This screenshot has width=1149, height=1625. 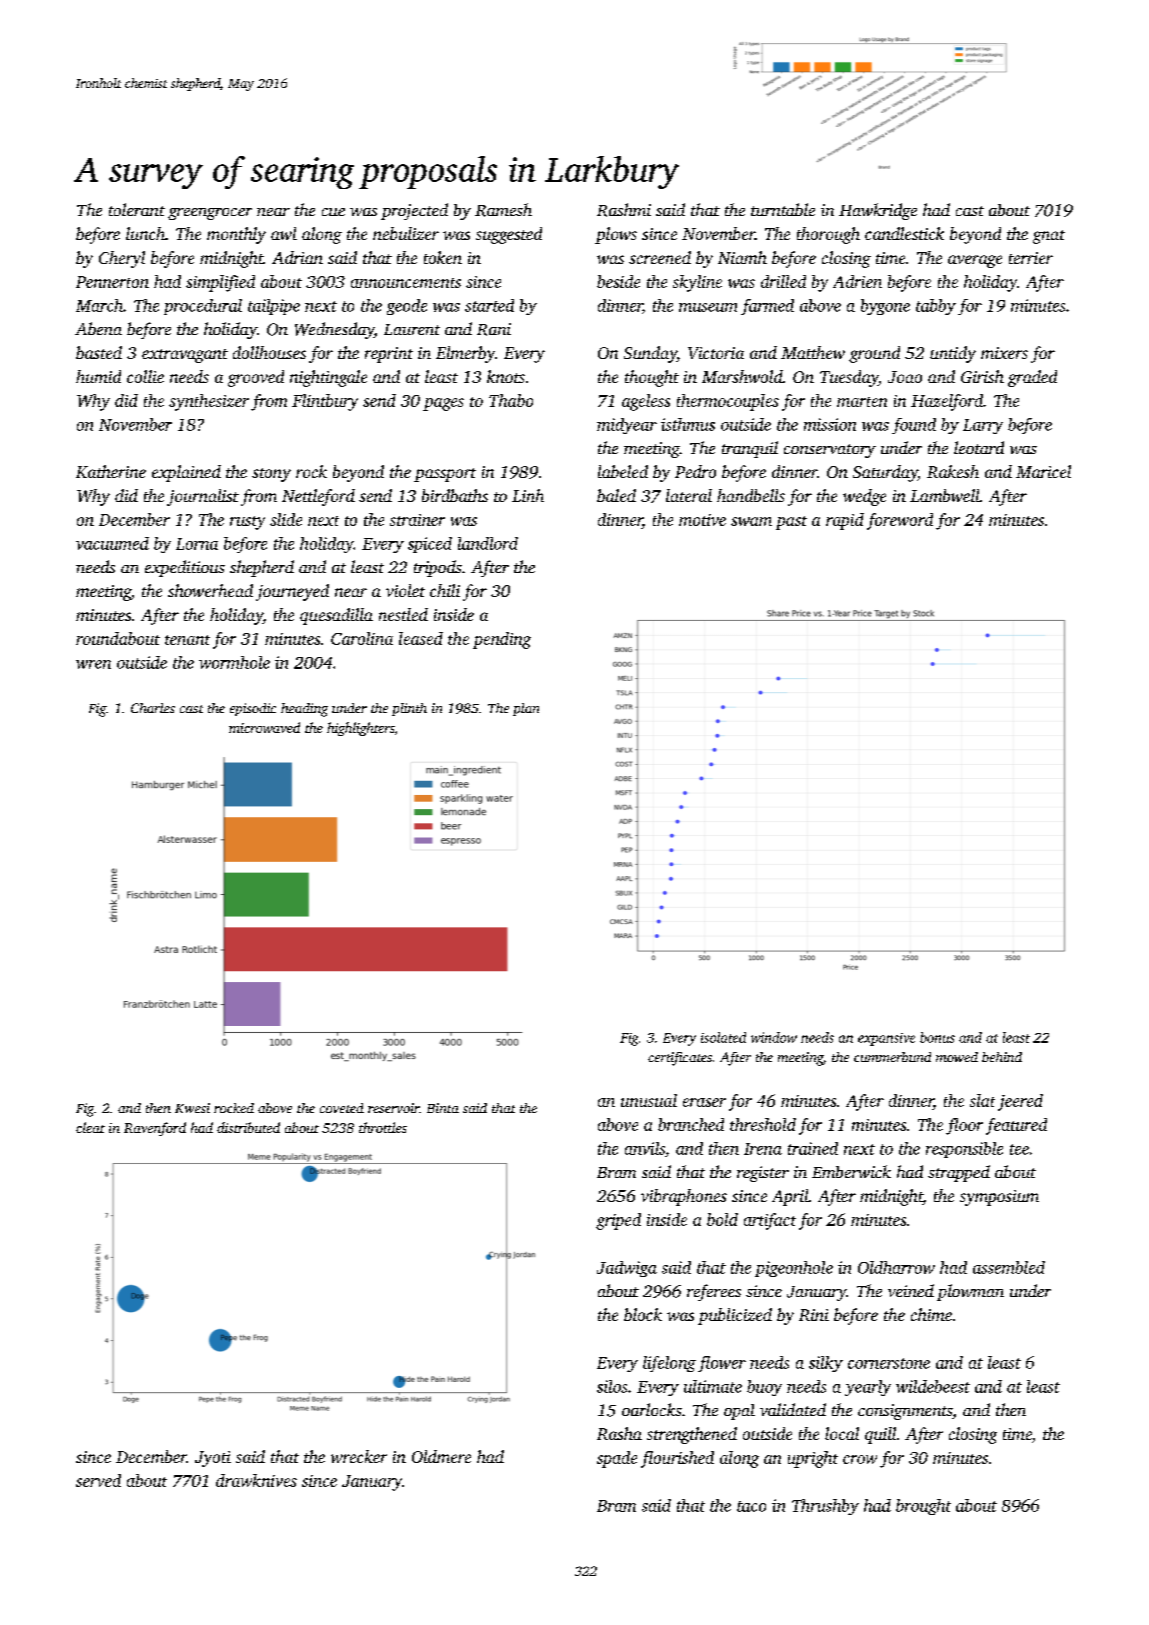 I want to click on drawknives, so click(x=256, y=1480).
